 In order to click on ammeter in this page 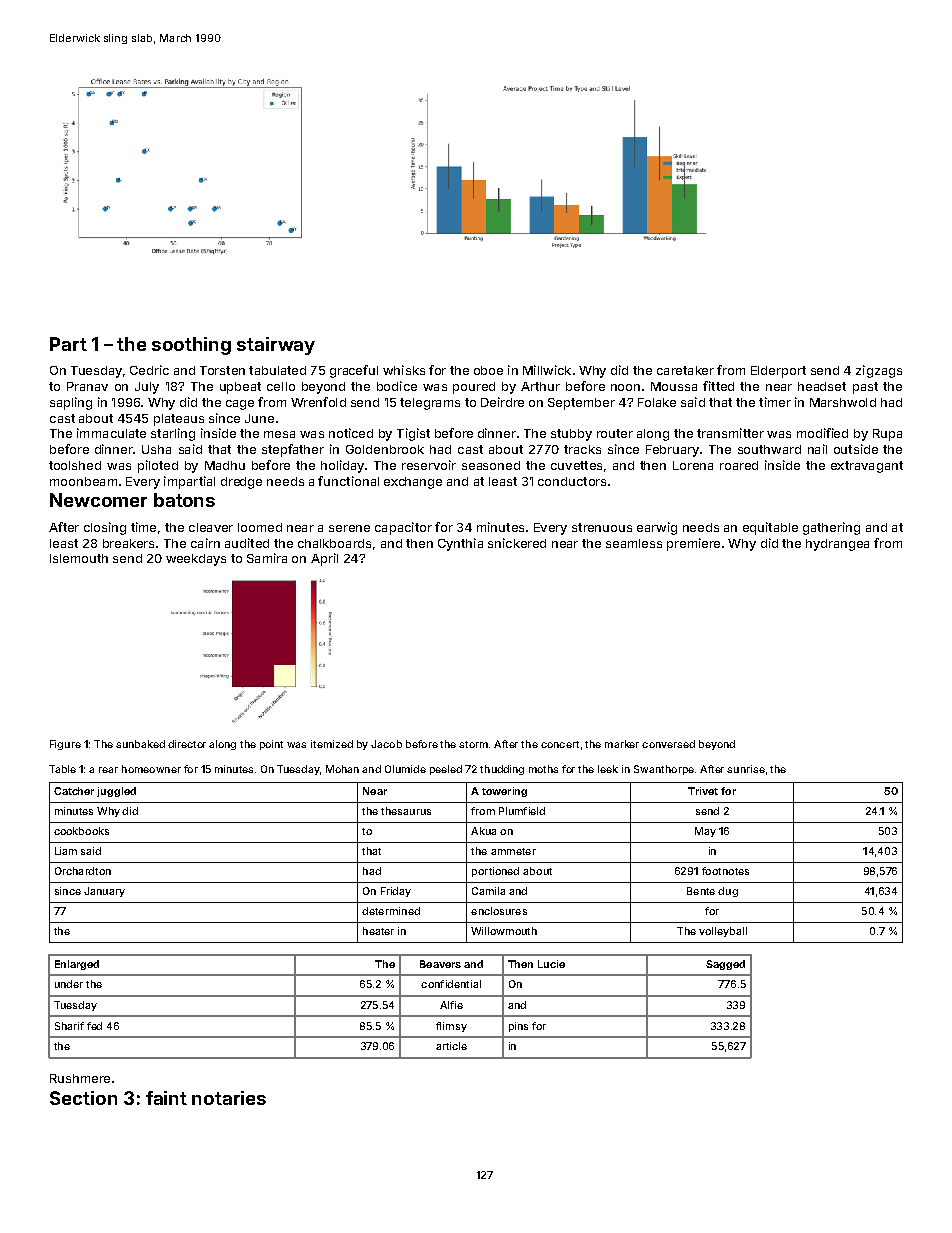, I will do `click(513, 851)`.
